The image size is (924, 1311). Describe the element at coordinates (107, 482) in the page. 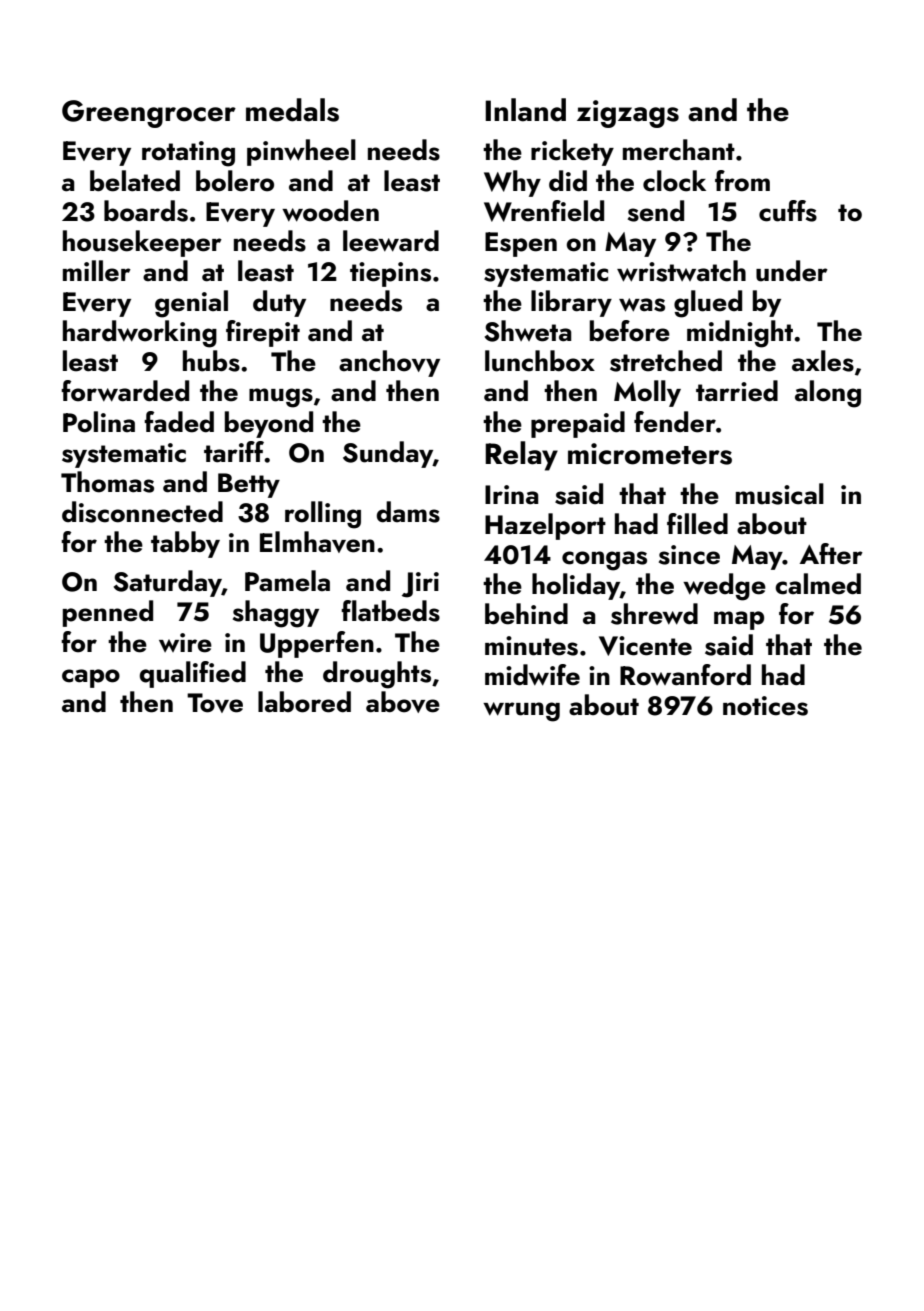

I see `Thomas` at that location.
